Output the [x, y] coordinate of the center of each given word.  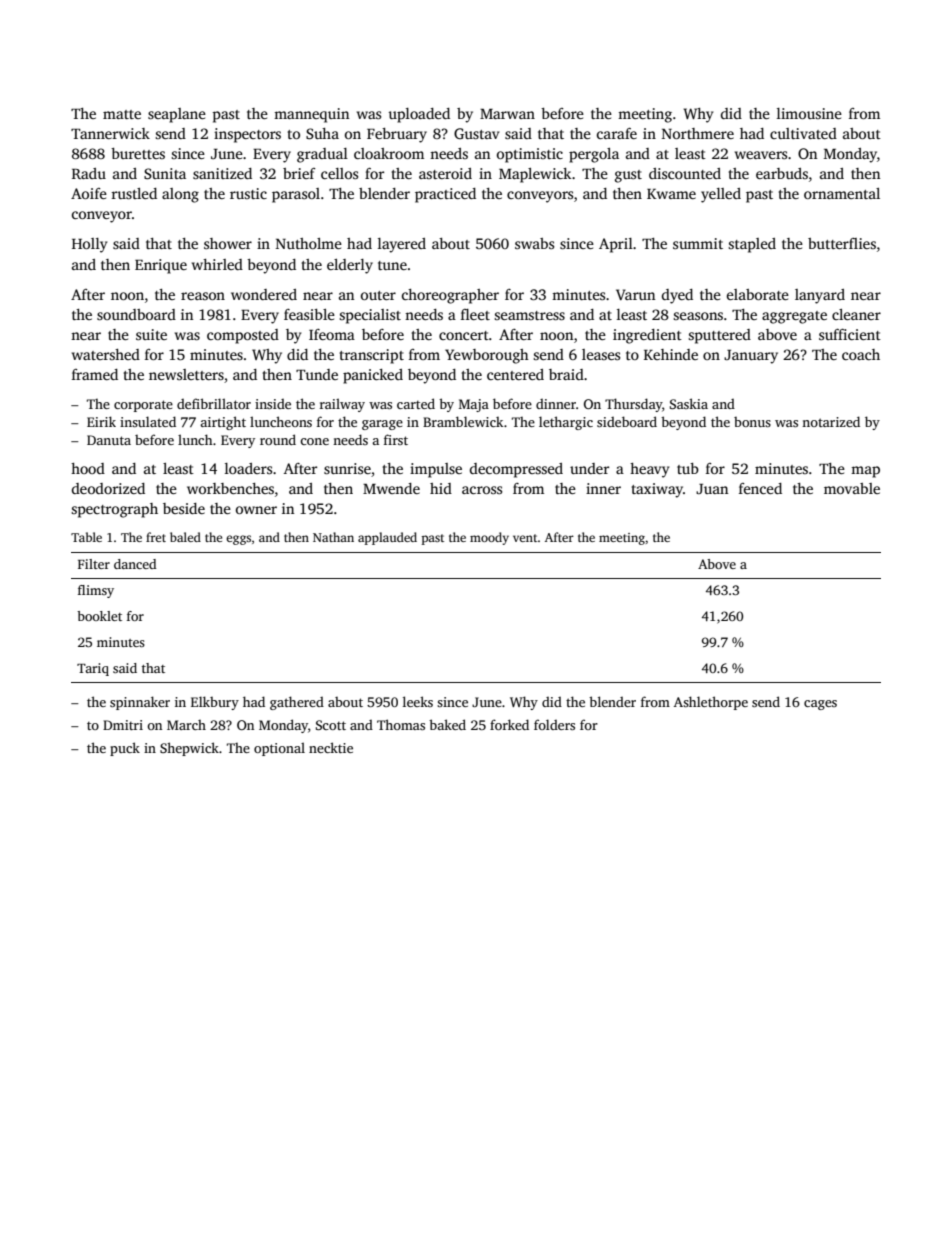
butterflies [842, 243]
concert [464, 335]
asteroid [445, 173]
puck [125, 749]
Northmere [698, 133]
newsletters [186, 374]
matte [122, 114]
